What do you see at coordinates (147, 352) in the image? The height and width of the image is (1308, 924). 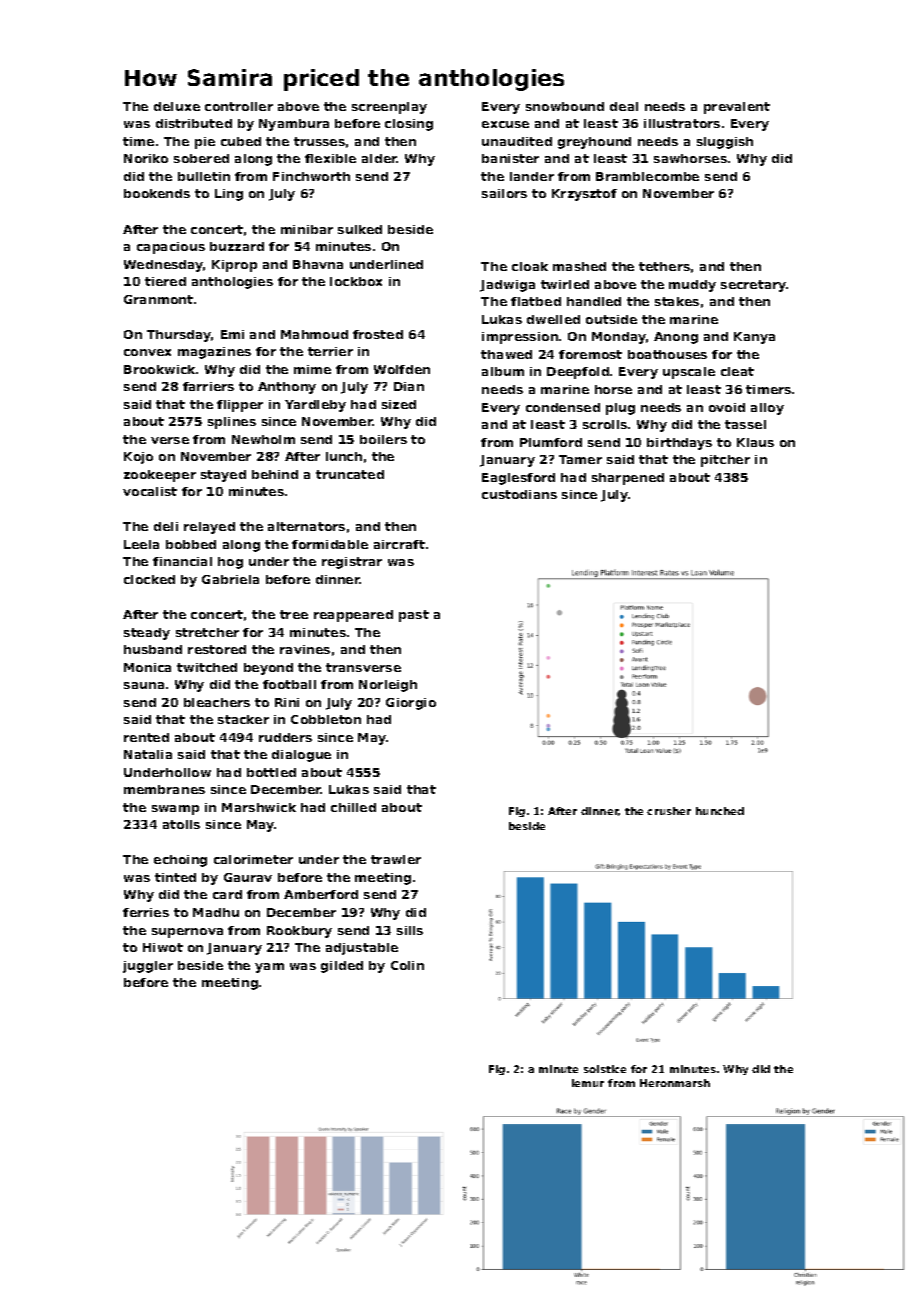 I see `convex` at bounding box center [147, 352].
